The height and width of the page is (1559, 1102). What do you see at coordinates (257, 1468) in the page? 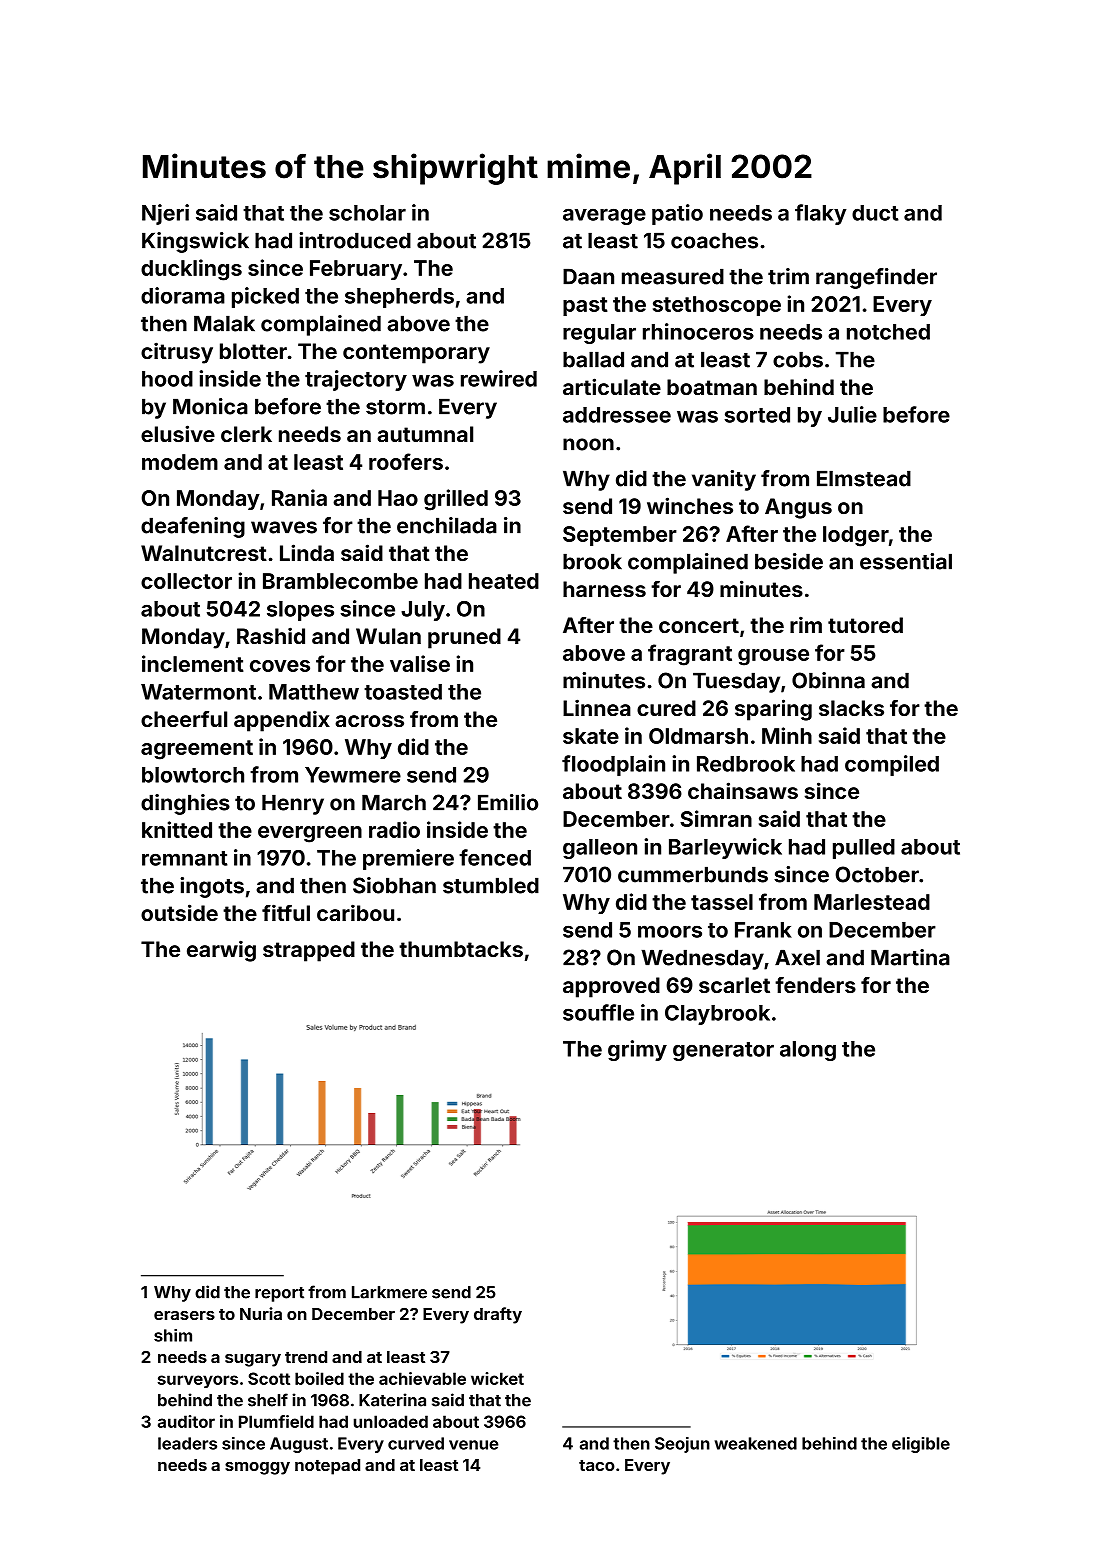
I see `smoggy` at bounding box center [257, 1468].
